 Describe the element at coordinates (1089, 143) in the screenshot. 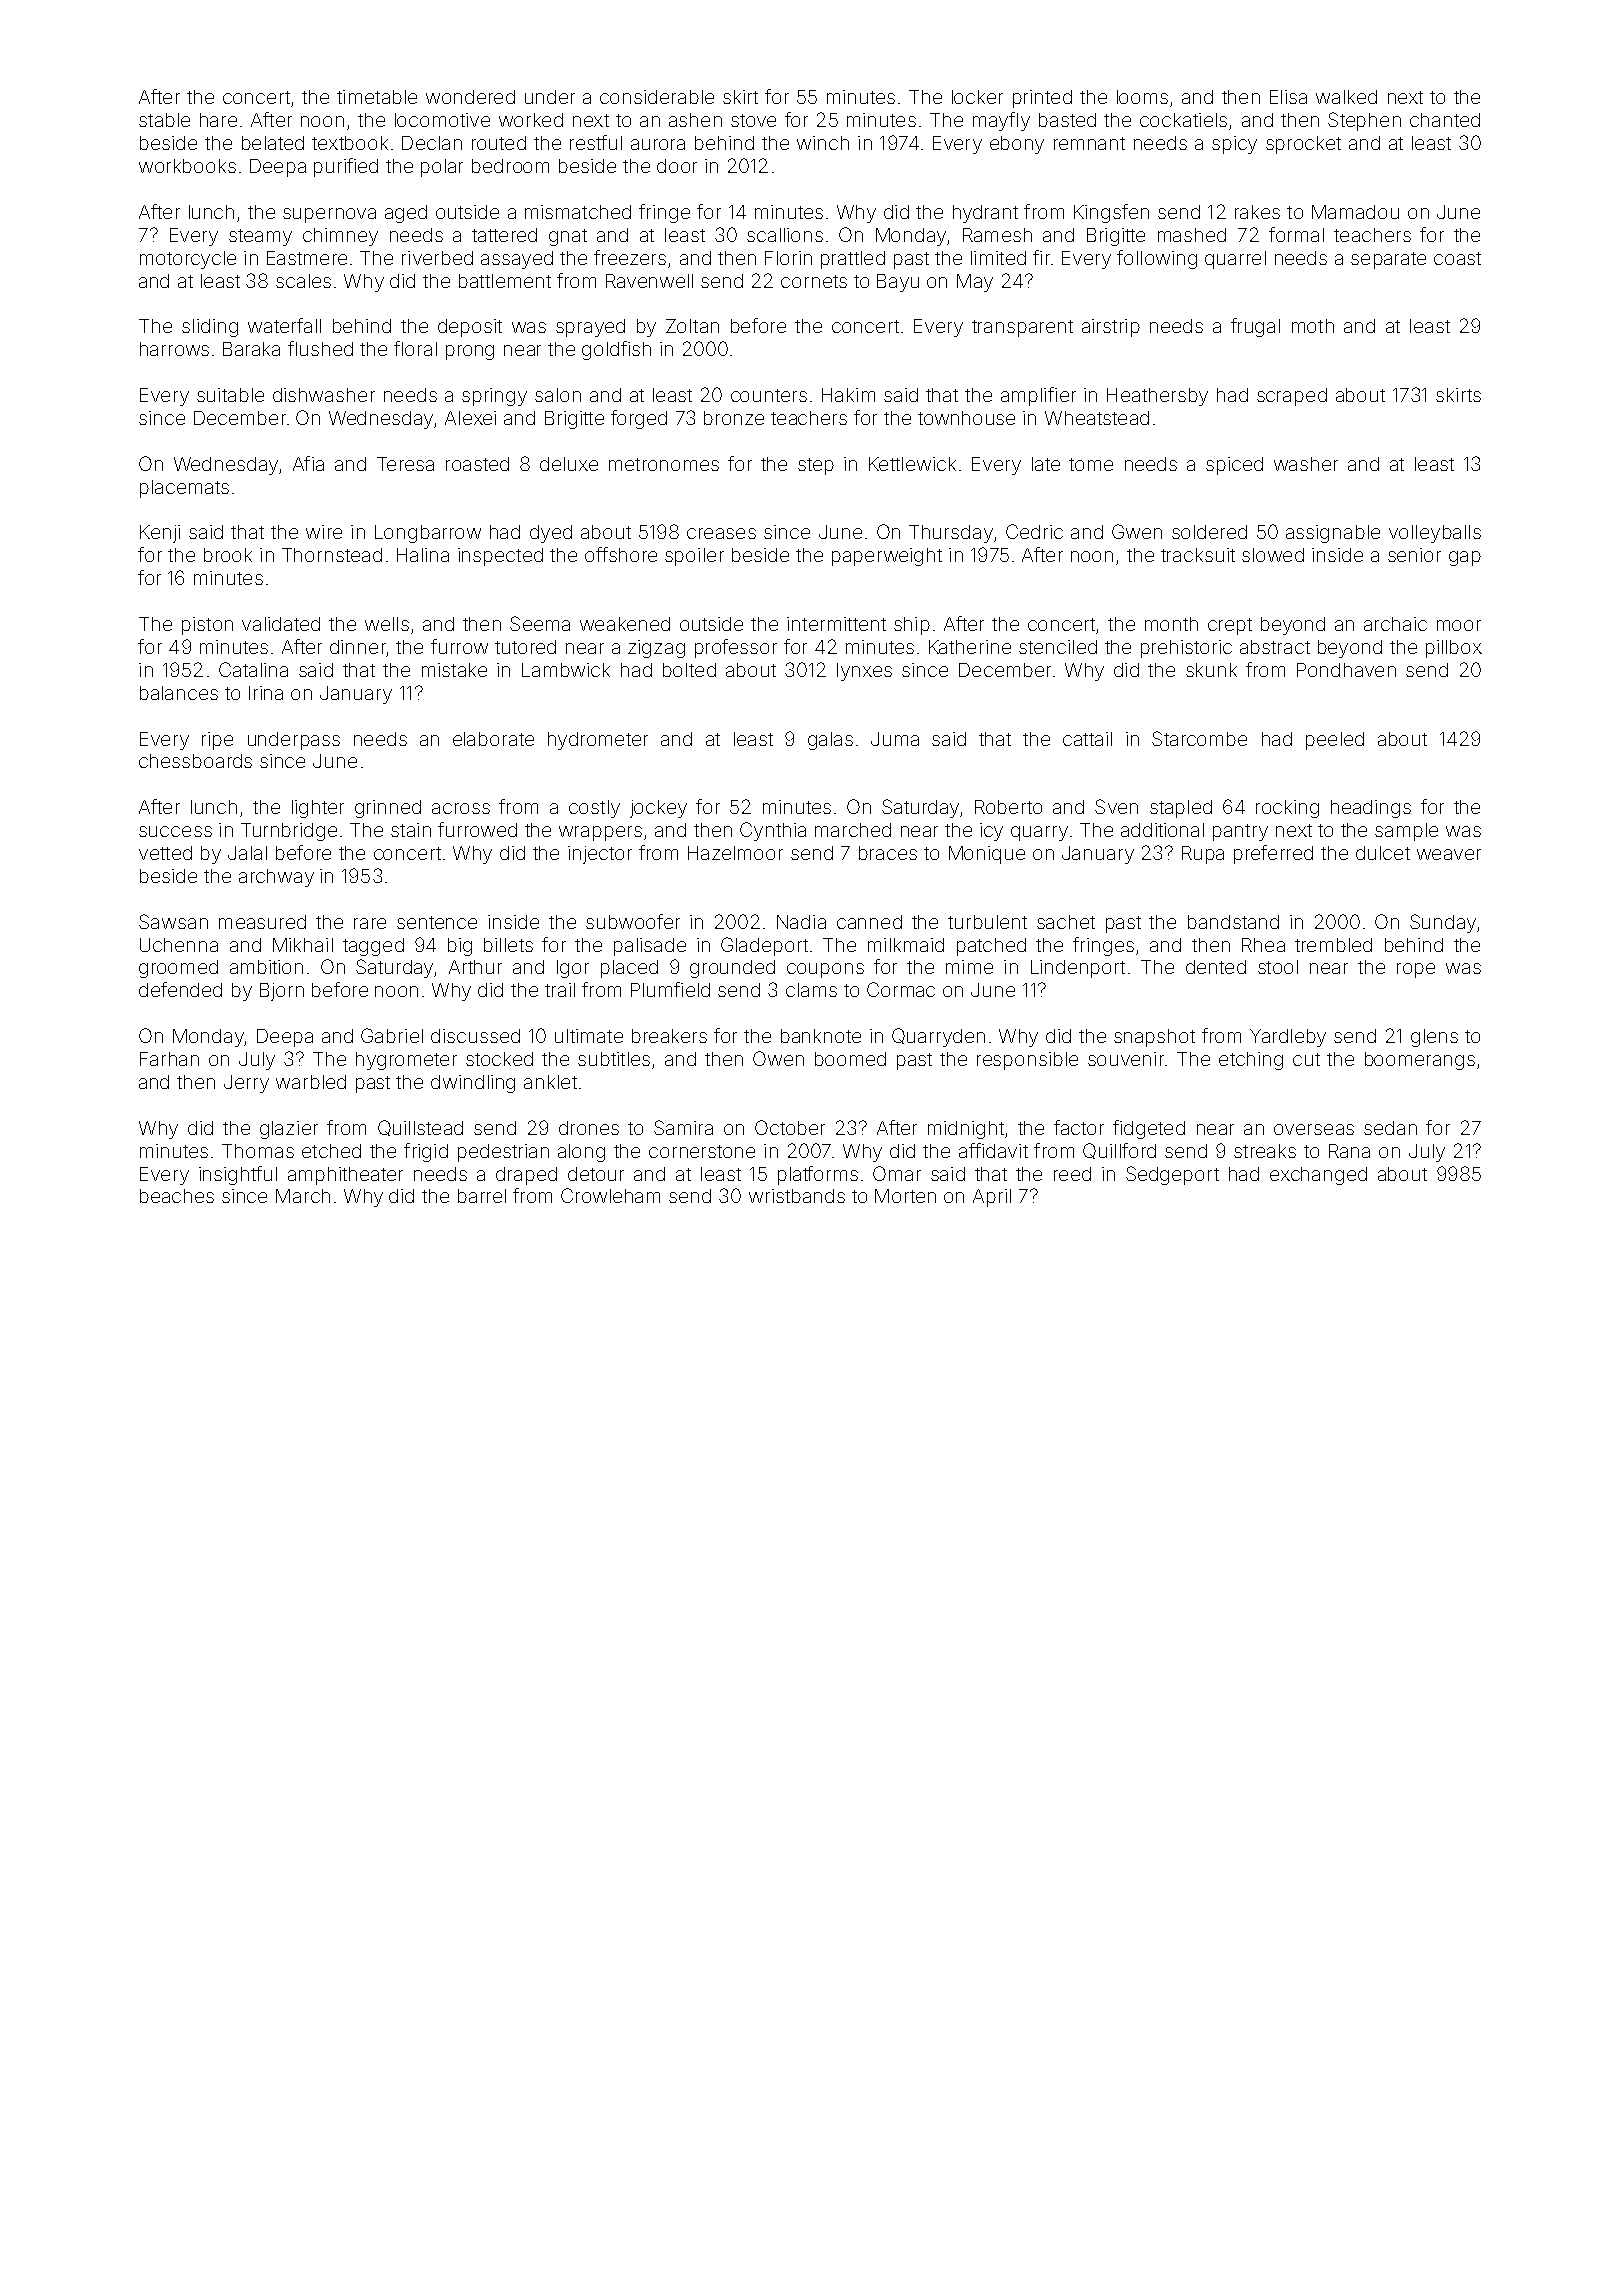

I see `remnant` at that location.
